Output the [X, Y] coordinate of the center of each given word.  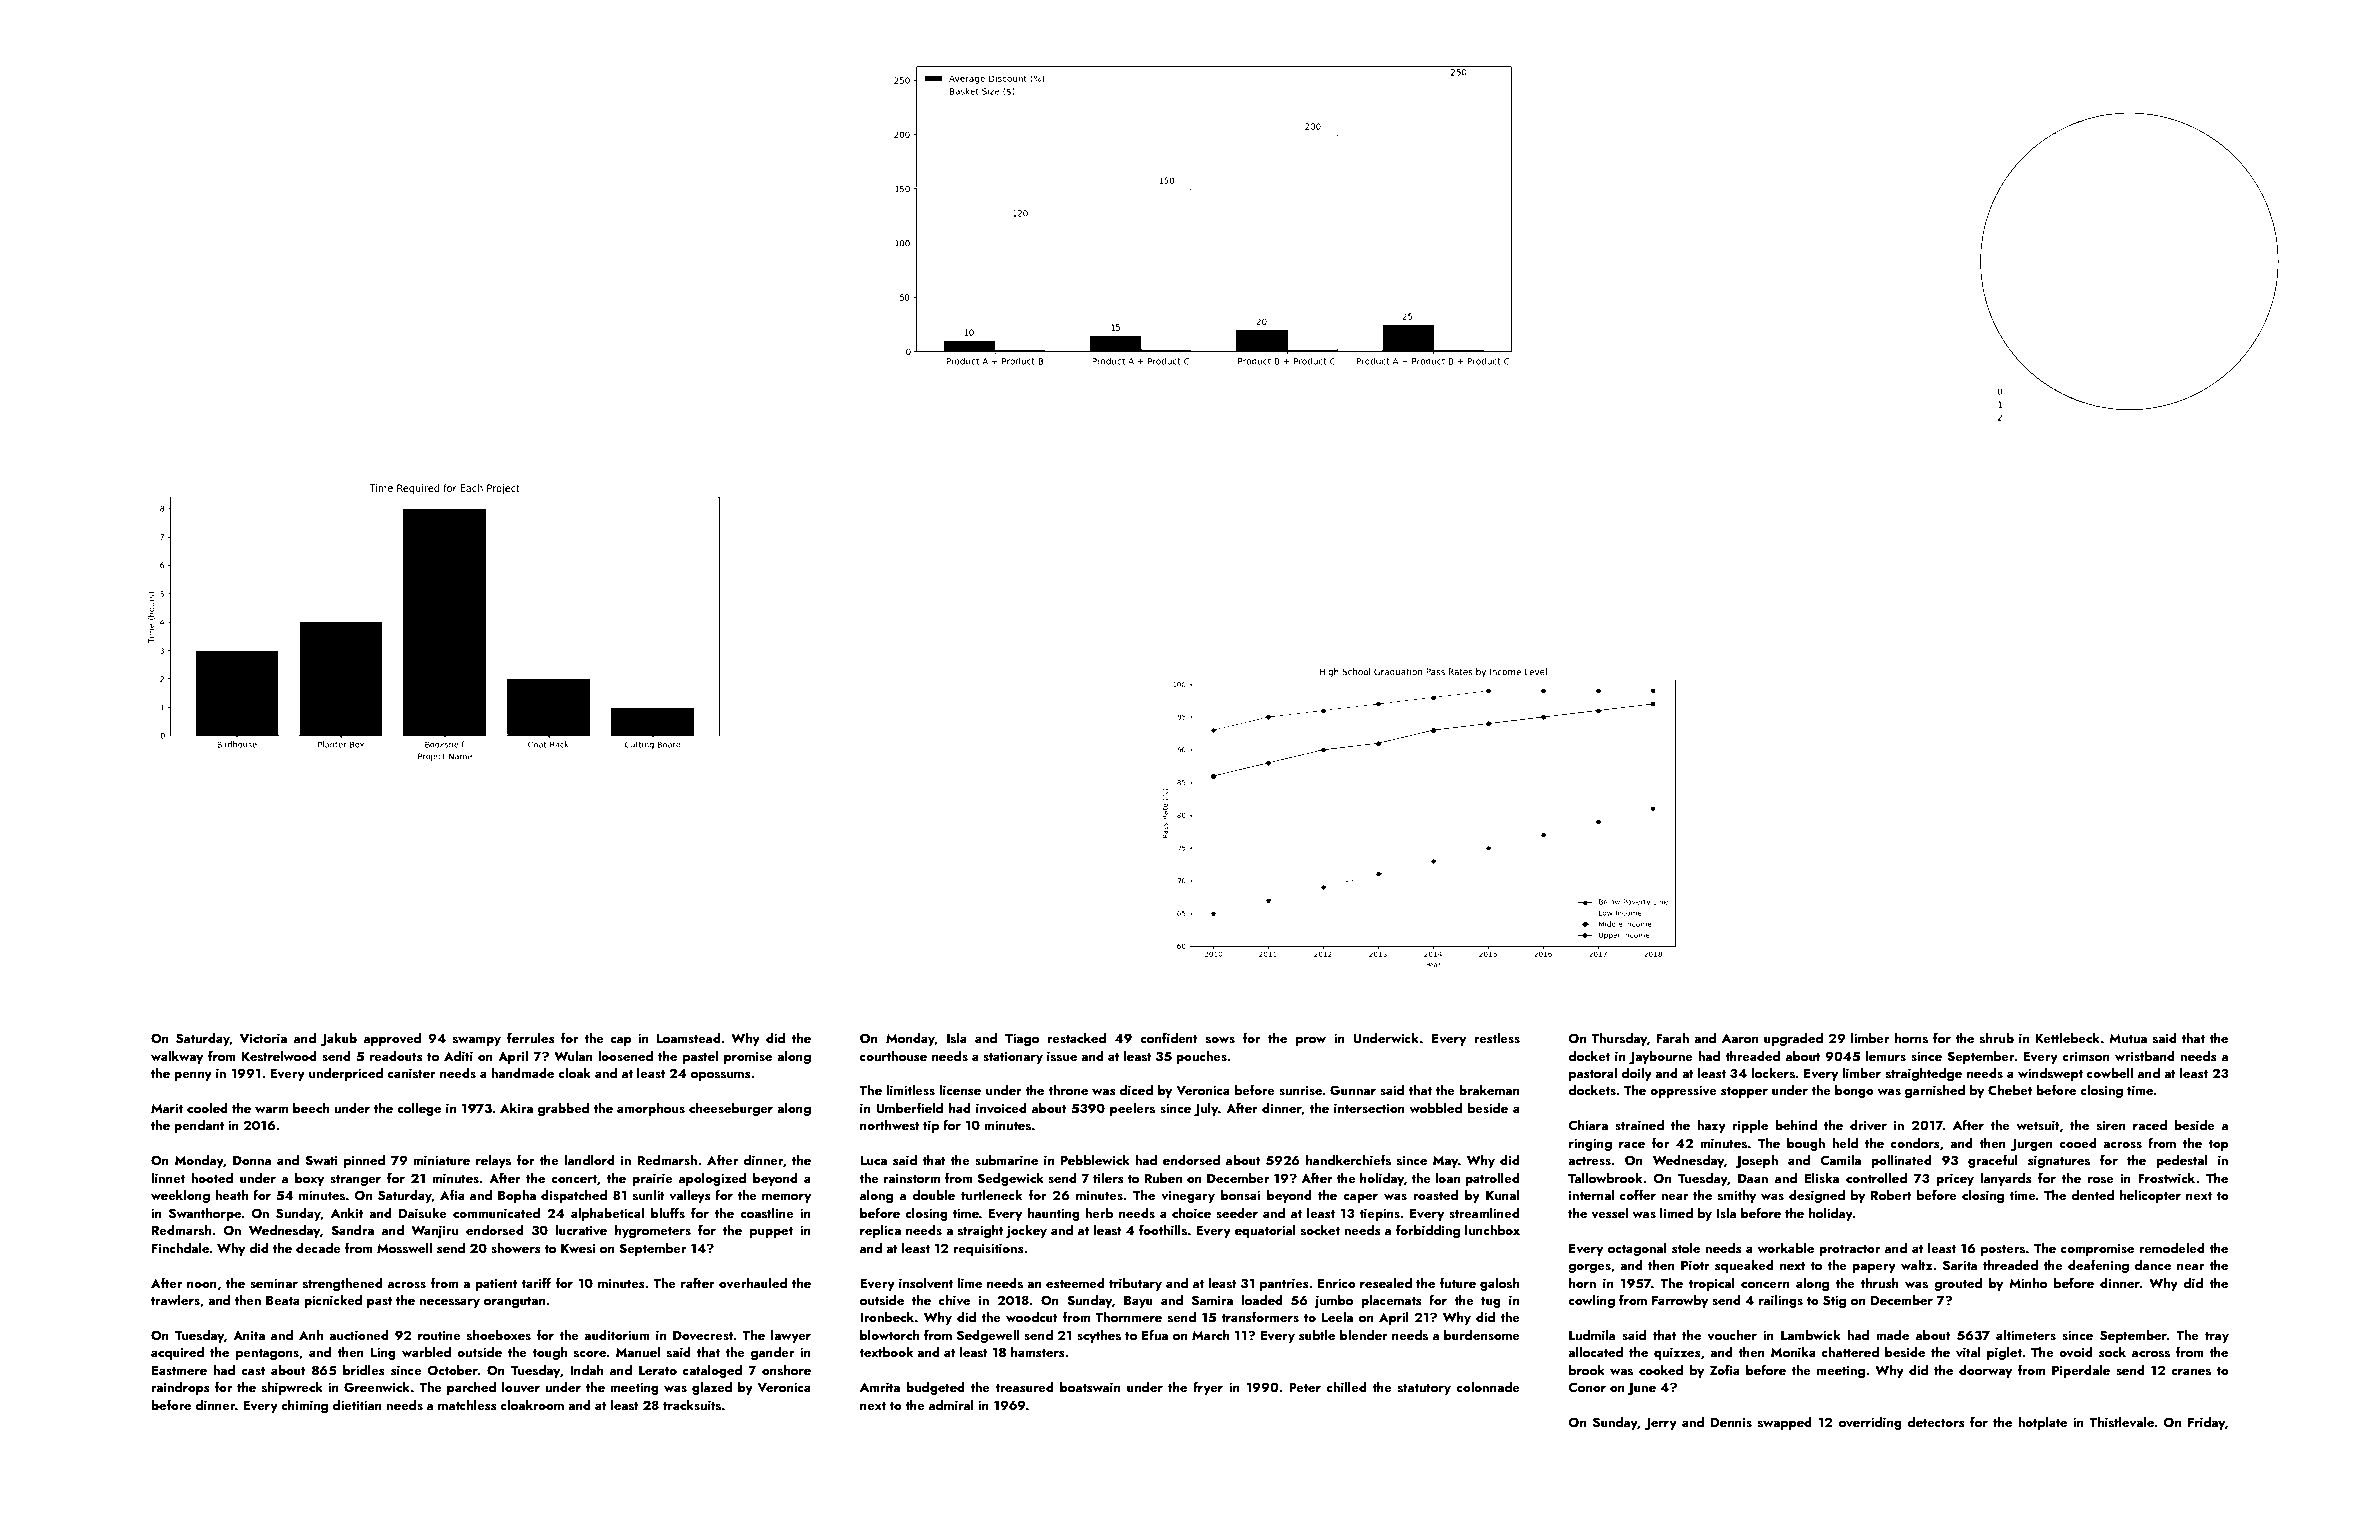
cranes [2191, 1372]
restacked [1076, 1037]
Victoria [263, 1038]
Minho [2028, 1283]
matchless [467, 1404]
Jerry [1660, 1424]
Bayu [1138, 1302]
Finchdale [180, 1247]
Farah [1672, 1037]
